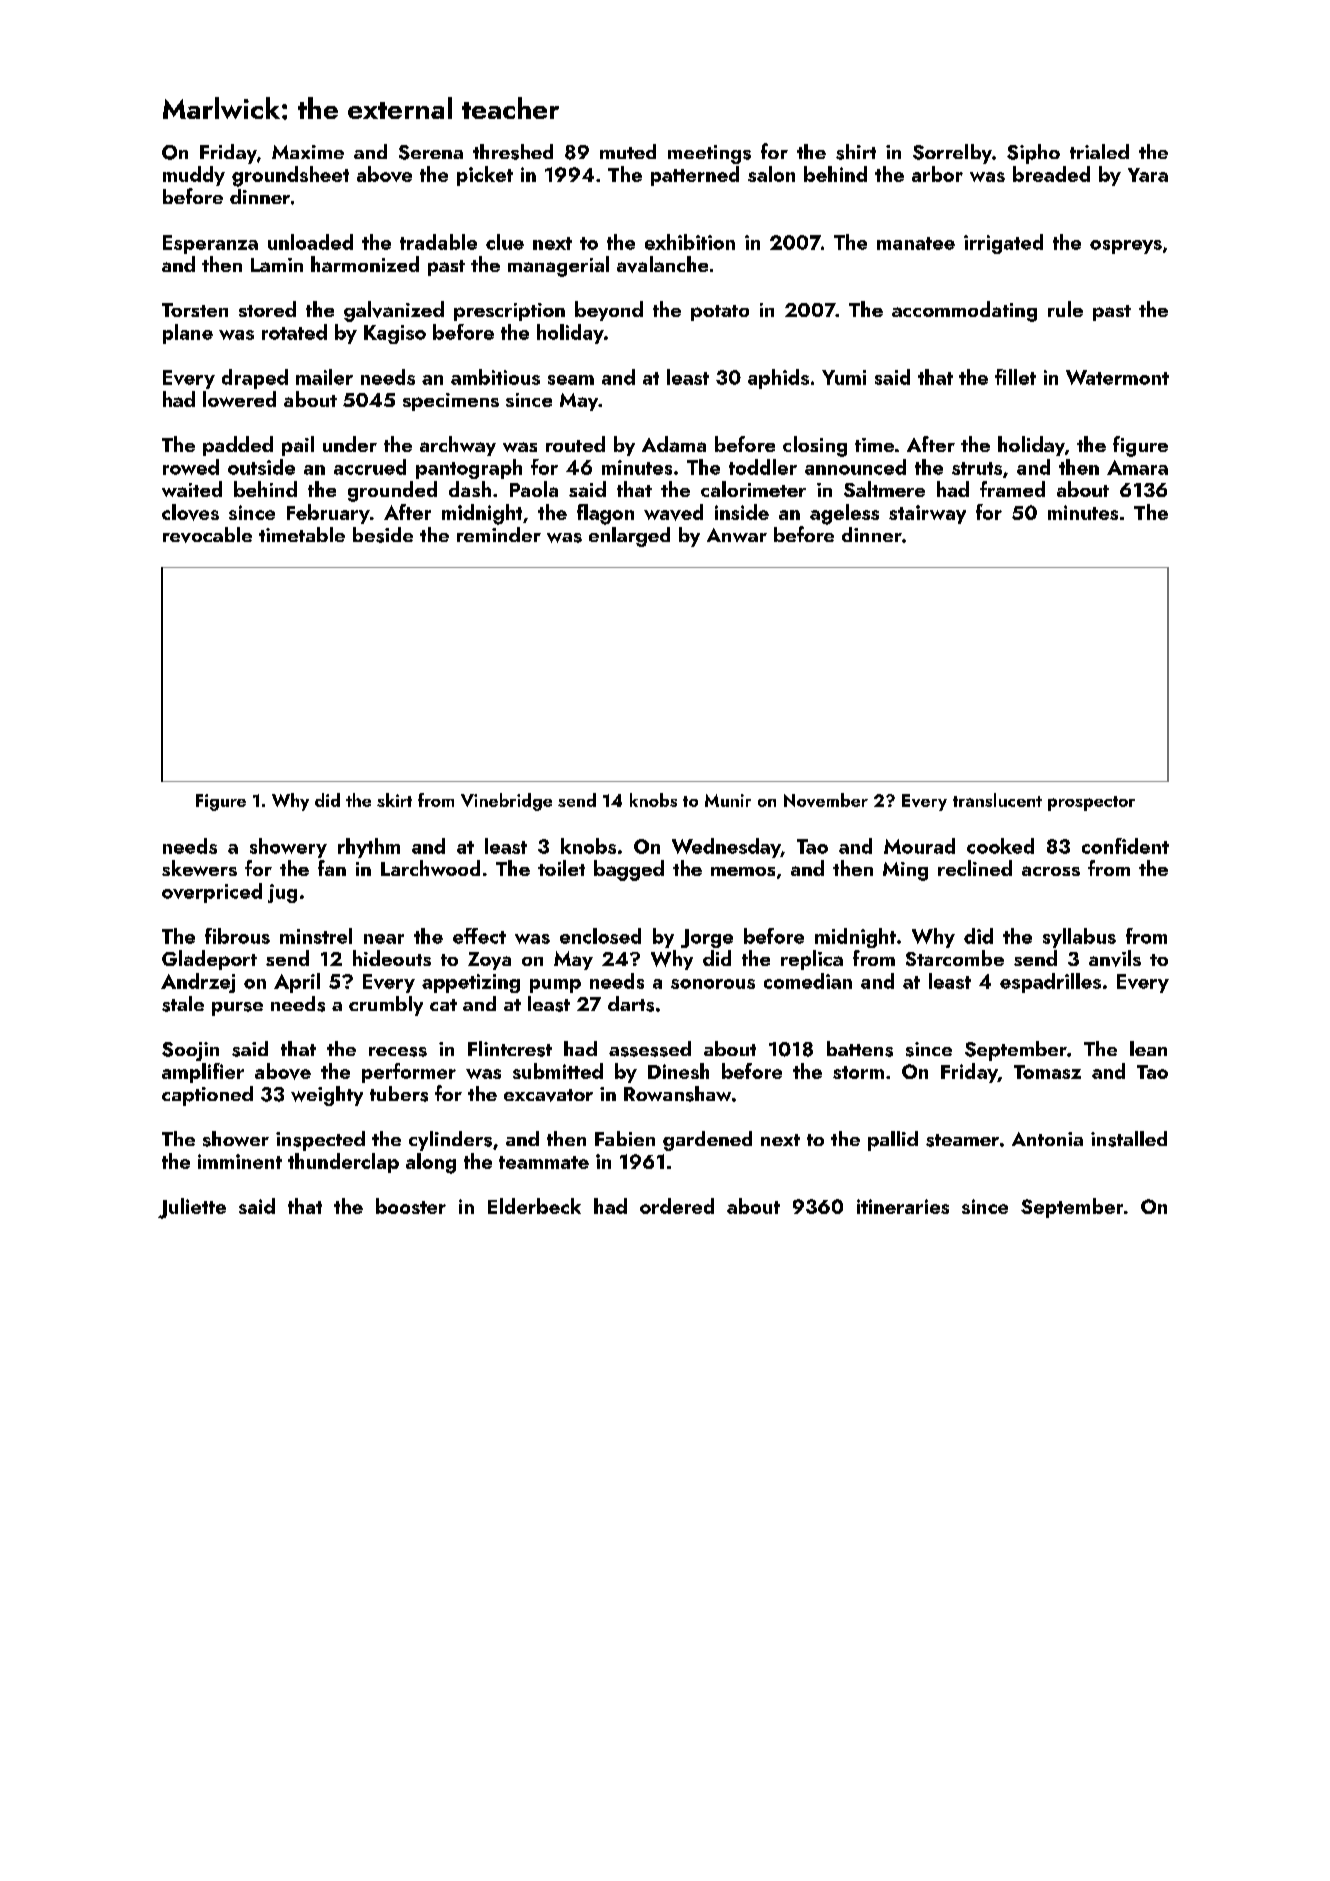 Image resolution: width=1330 pixels, height=1881 pixels. Describe the element at coordinates (308, 152) in the screenshot. I see `Maxime` at that location.
